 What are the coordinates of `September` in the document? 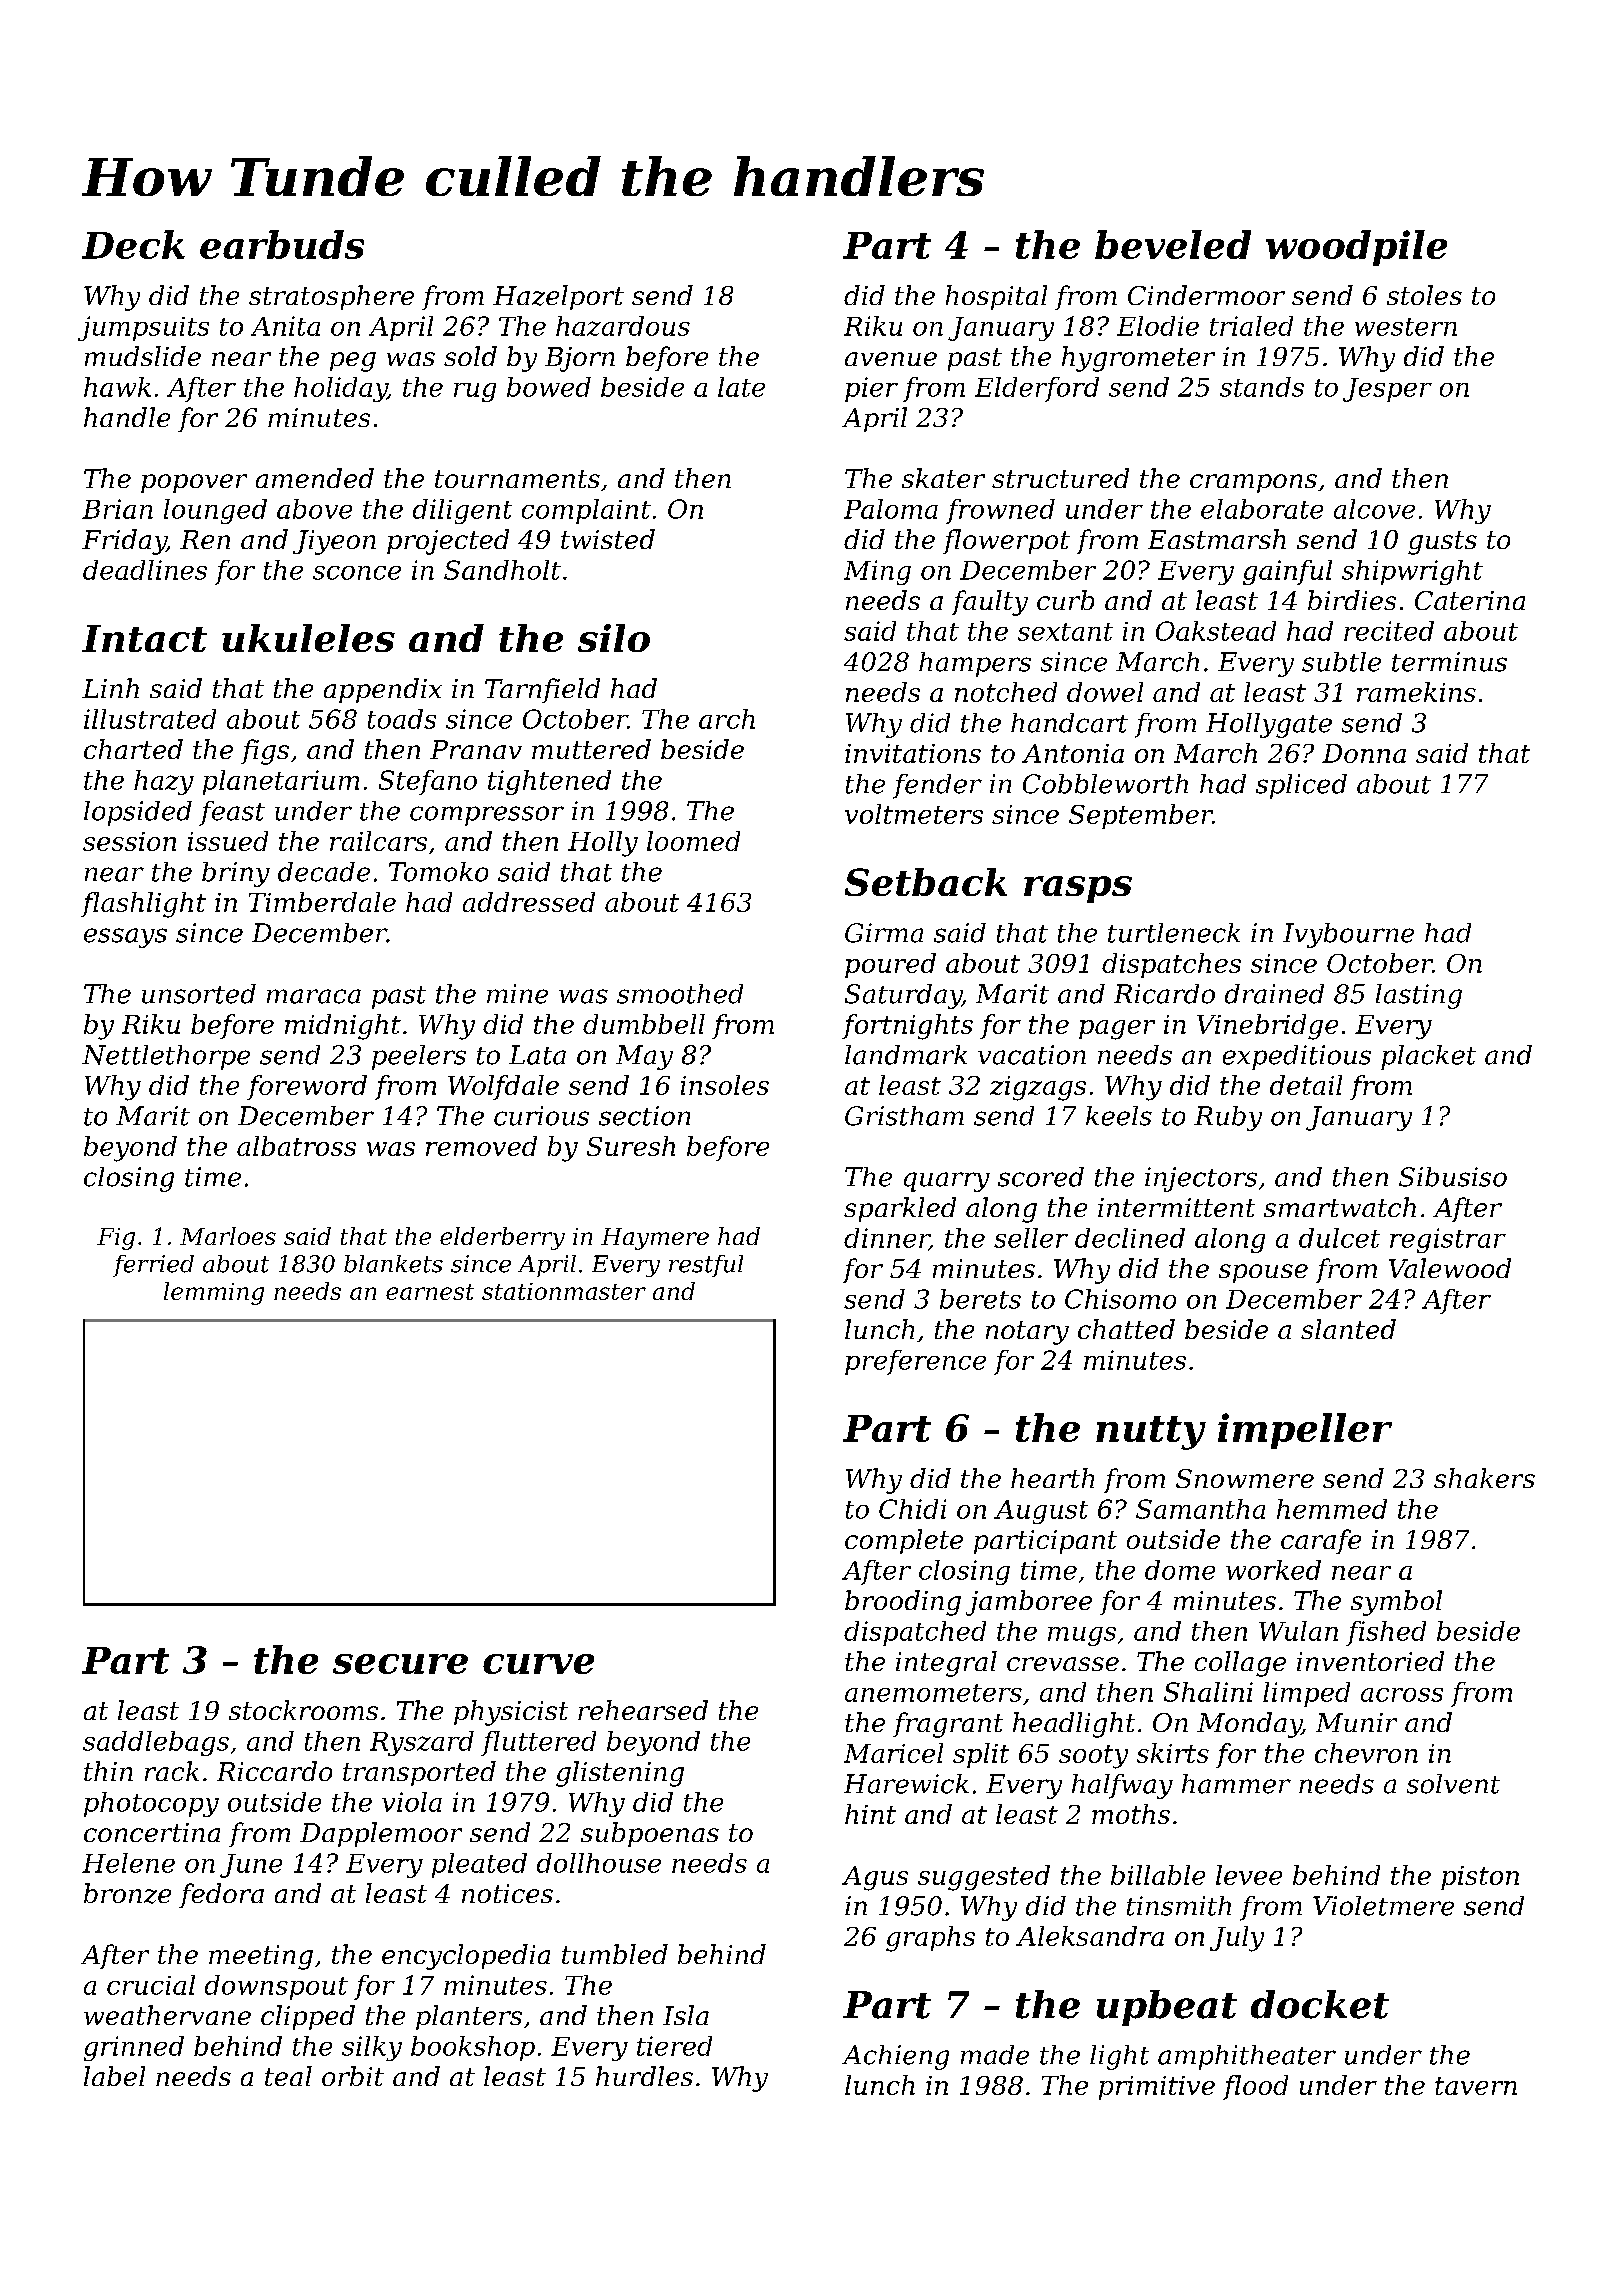 It's located at (1141, 816).
